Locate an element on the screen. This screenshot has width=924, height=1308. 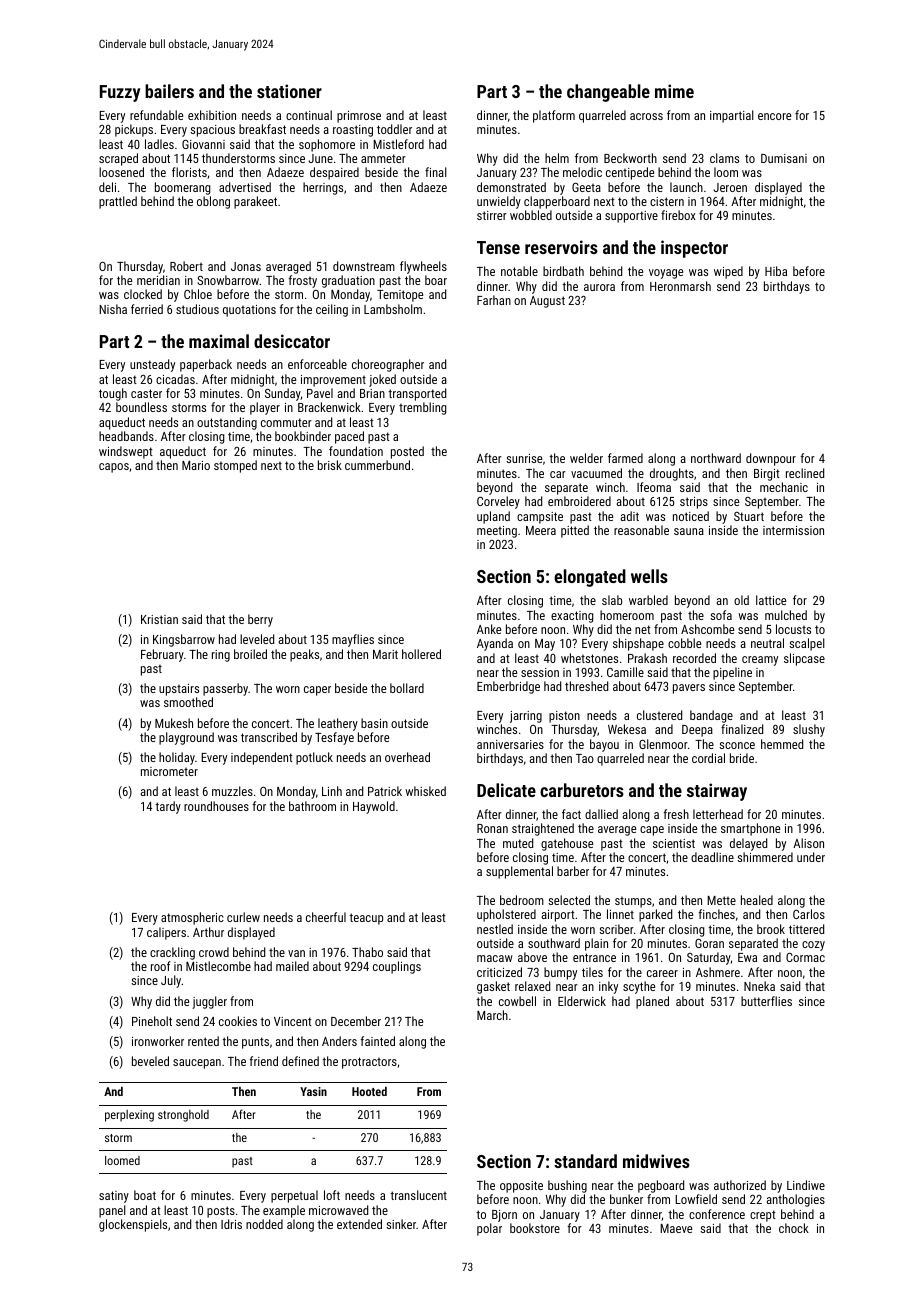
independent is located at coordinates (262, 758).
